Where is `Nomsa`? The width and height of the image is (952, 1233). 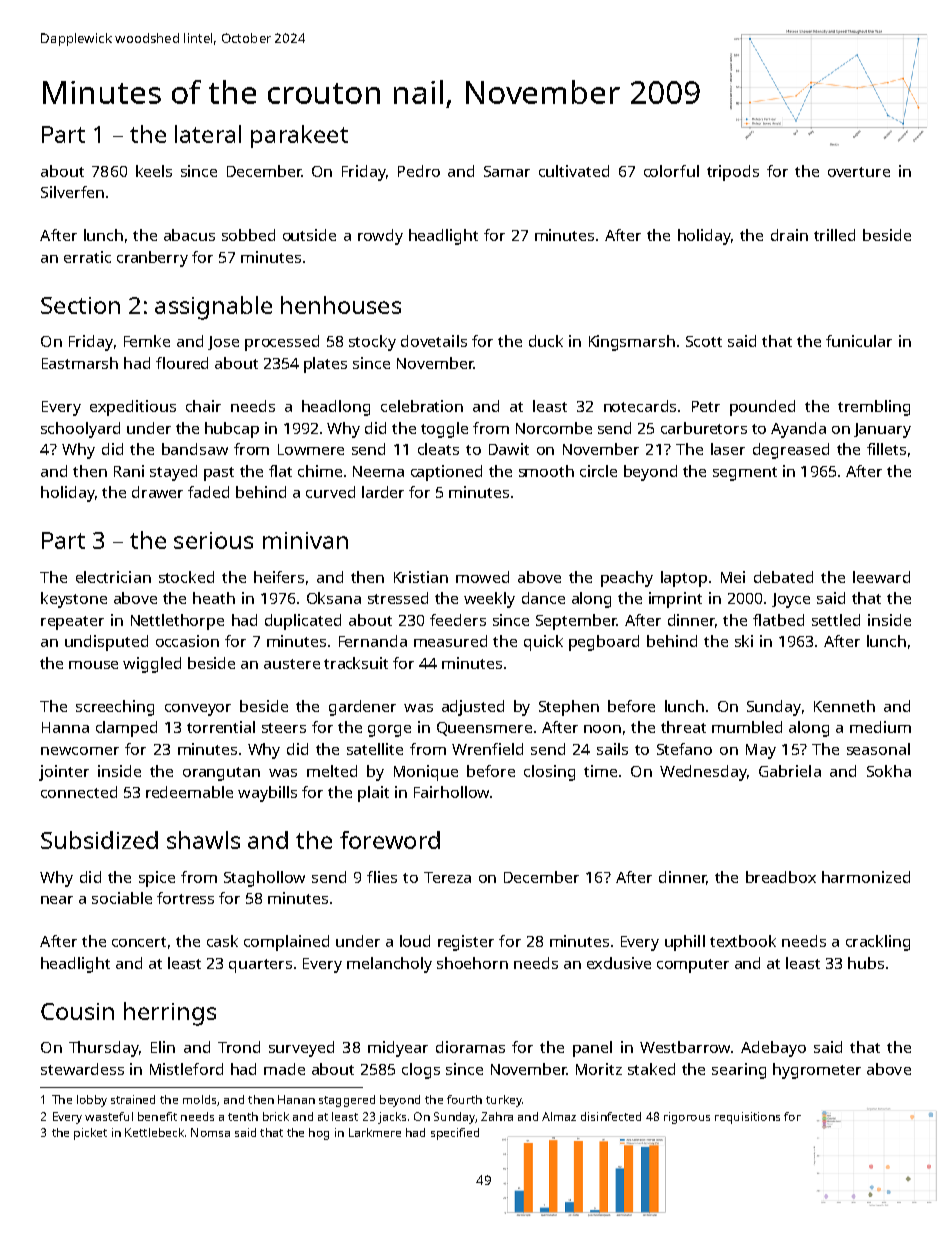 Nomsa is located at coordinates (210, 1132).
